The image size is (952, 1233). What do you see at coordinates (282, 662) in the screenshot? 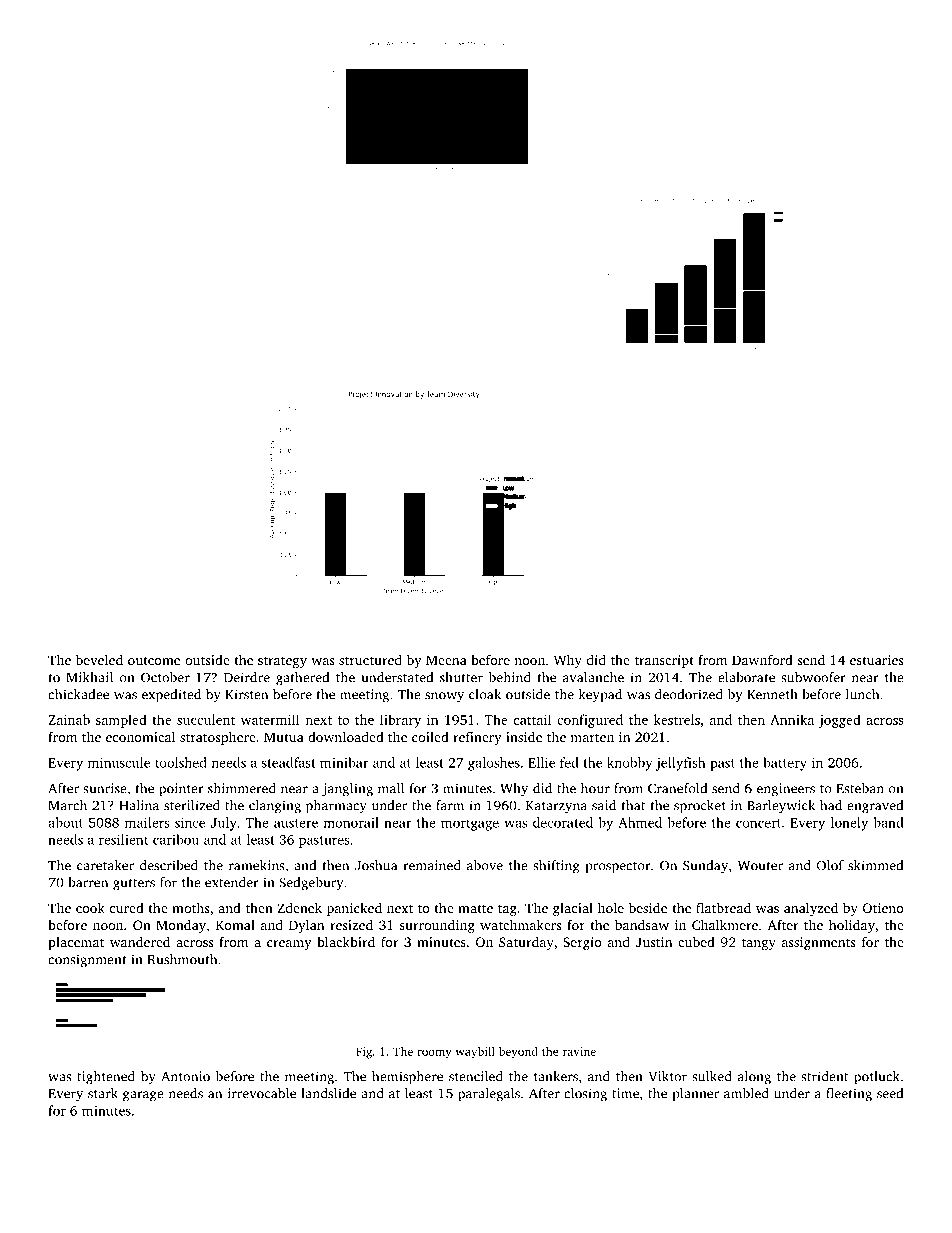
I see `strategy` at bounding box center [282, 662].
